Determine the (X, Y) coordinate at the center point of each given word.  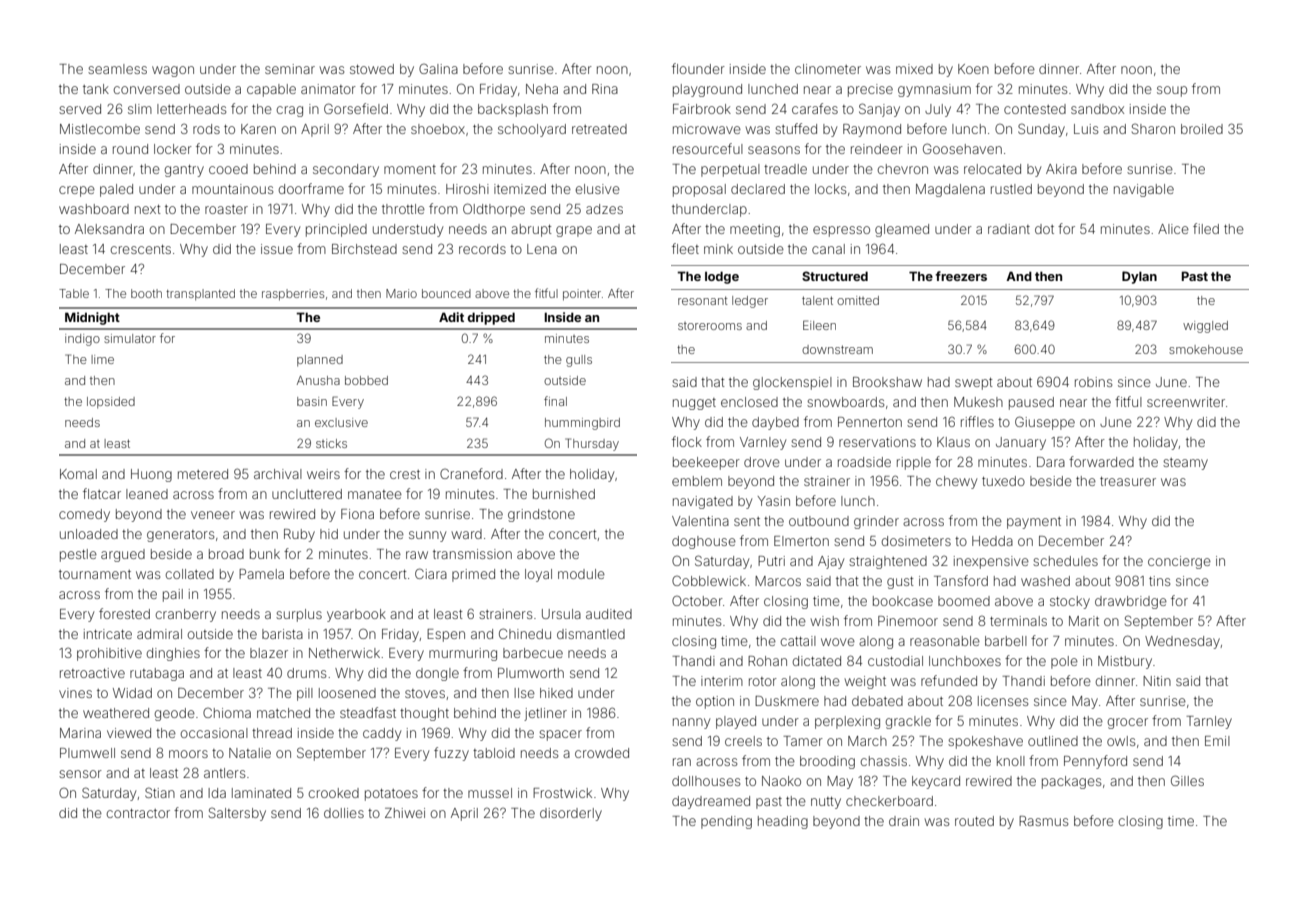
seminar (290, 69)
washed (1045, 581)
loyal (538, 575)
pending (726, 822)
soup (1172, 91)
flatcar (102, 493)
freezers (961, 276)
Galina (438, 68)
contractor (138, 813)
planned (320, 361)
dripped (491, 318)
